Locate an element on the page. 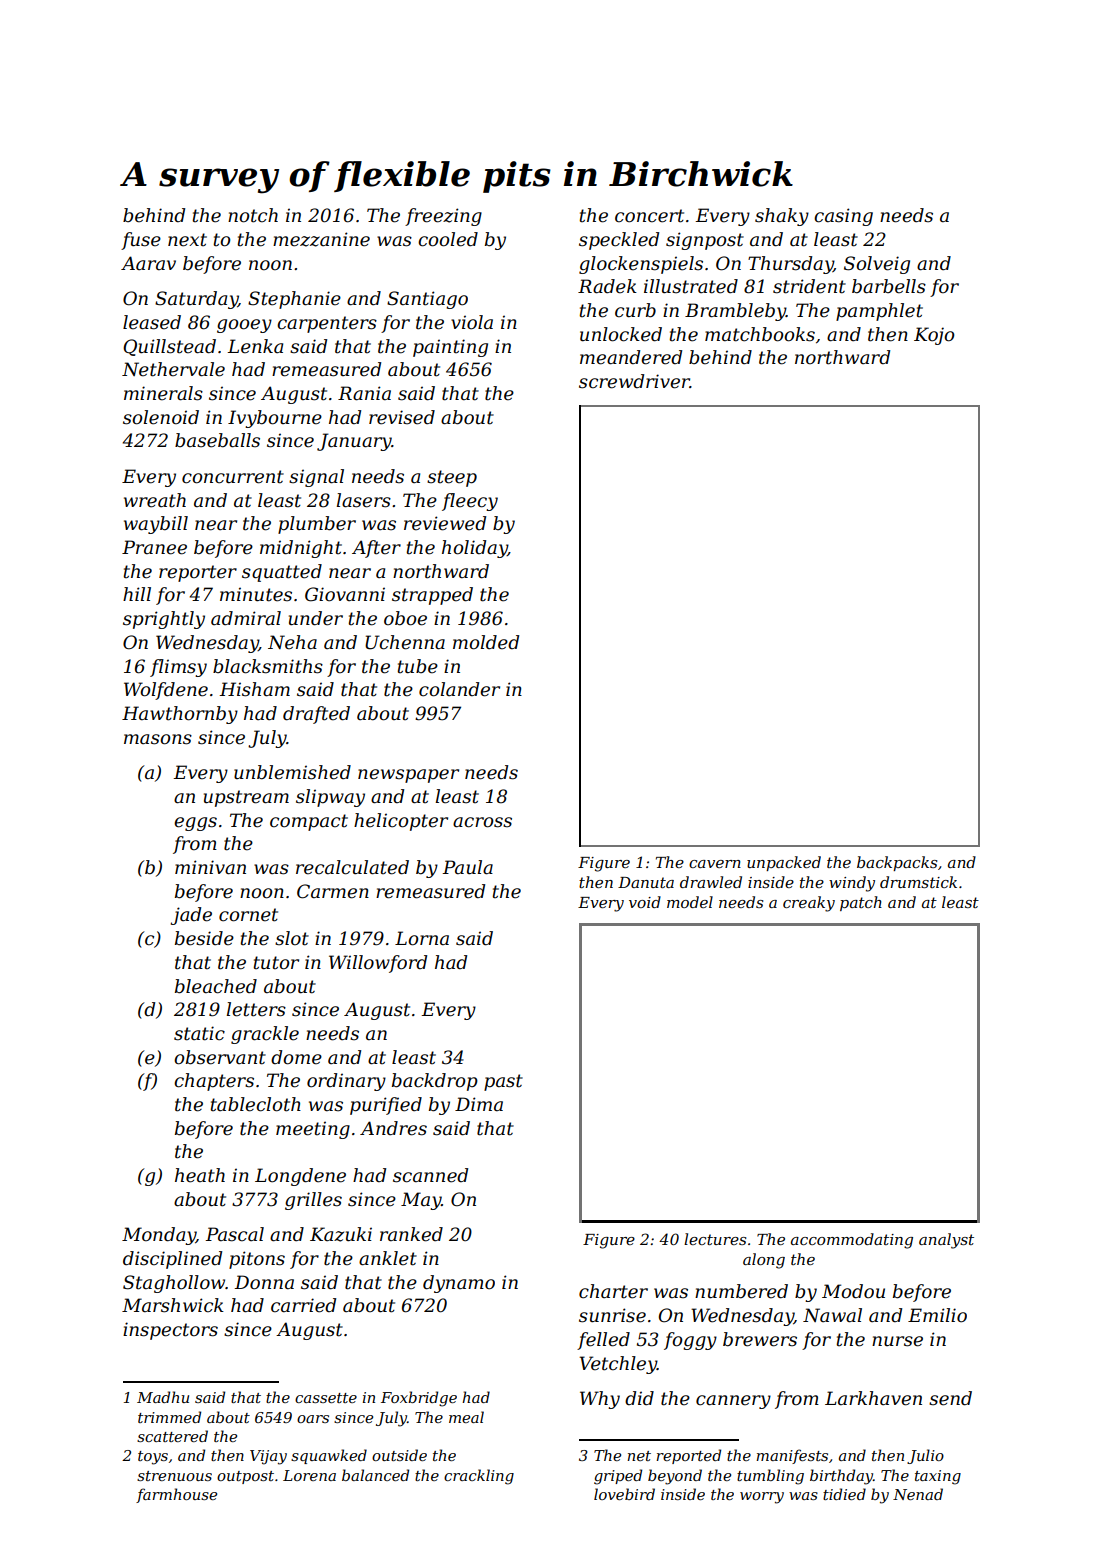 This image has width=1102, height=1566. eggs is located at coordinates (195, 824).
